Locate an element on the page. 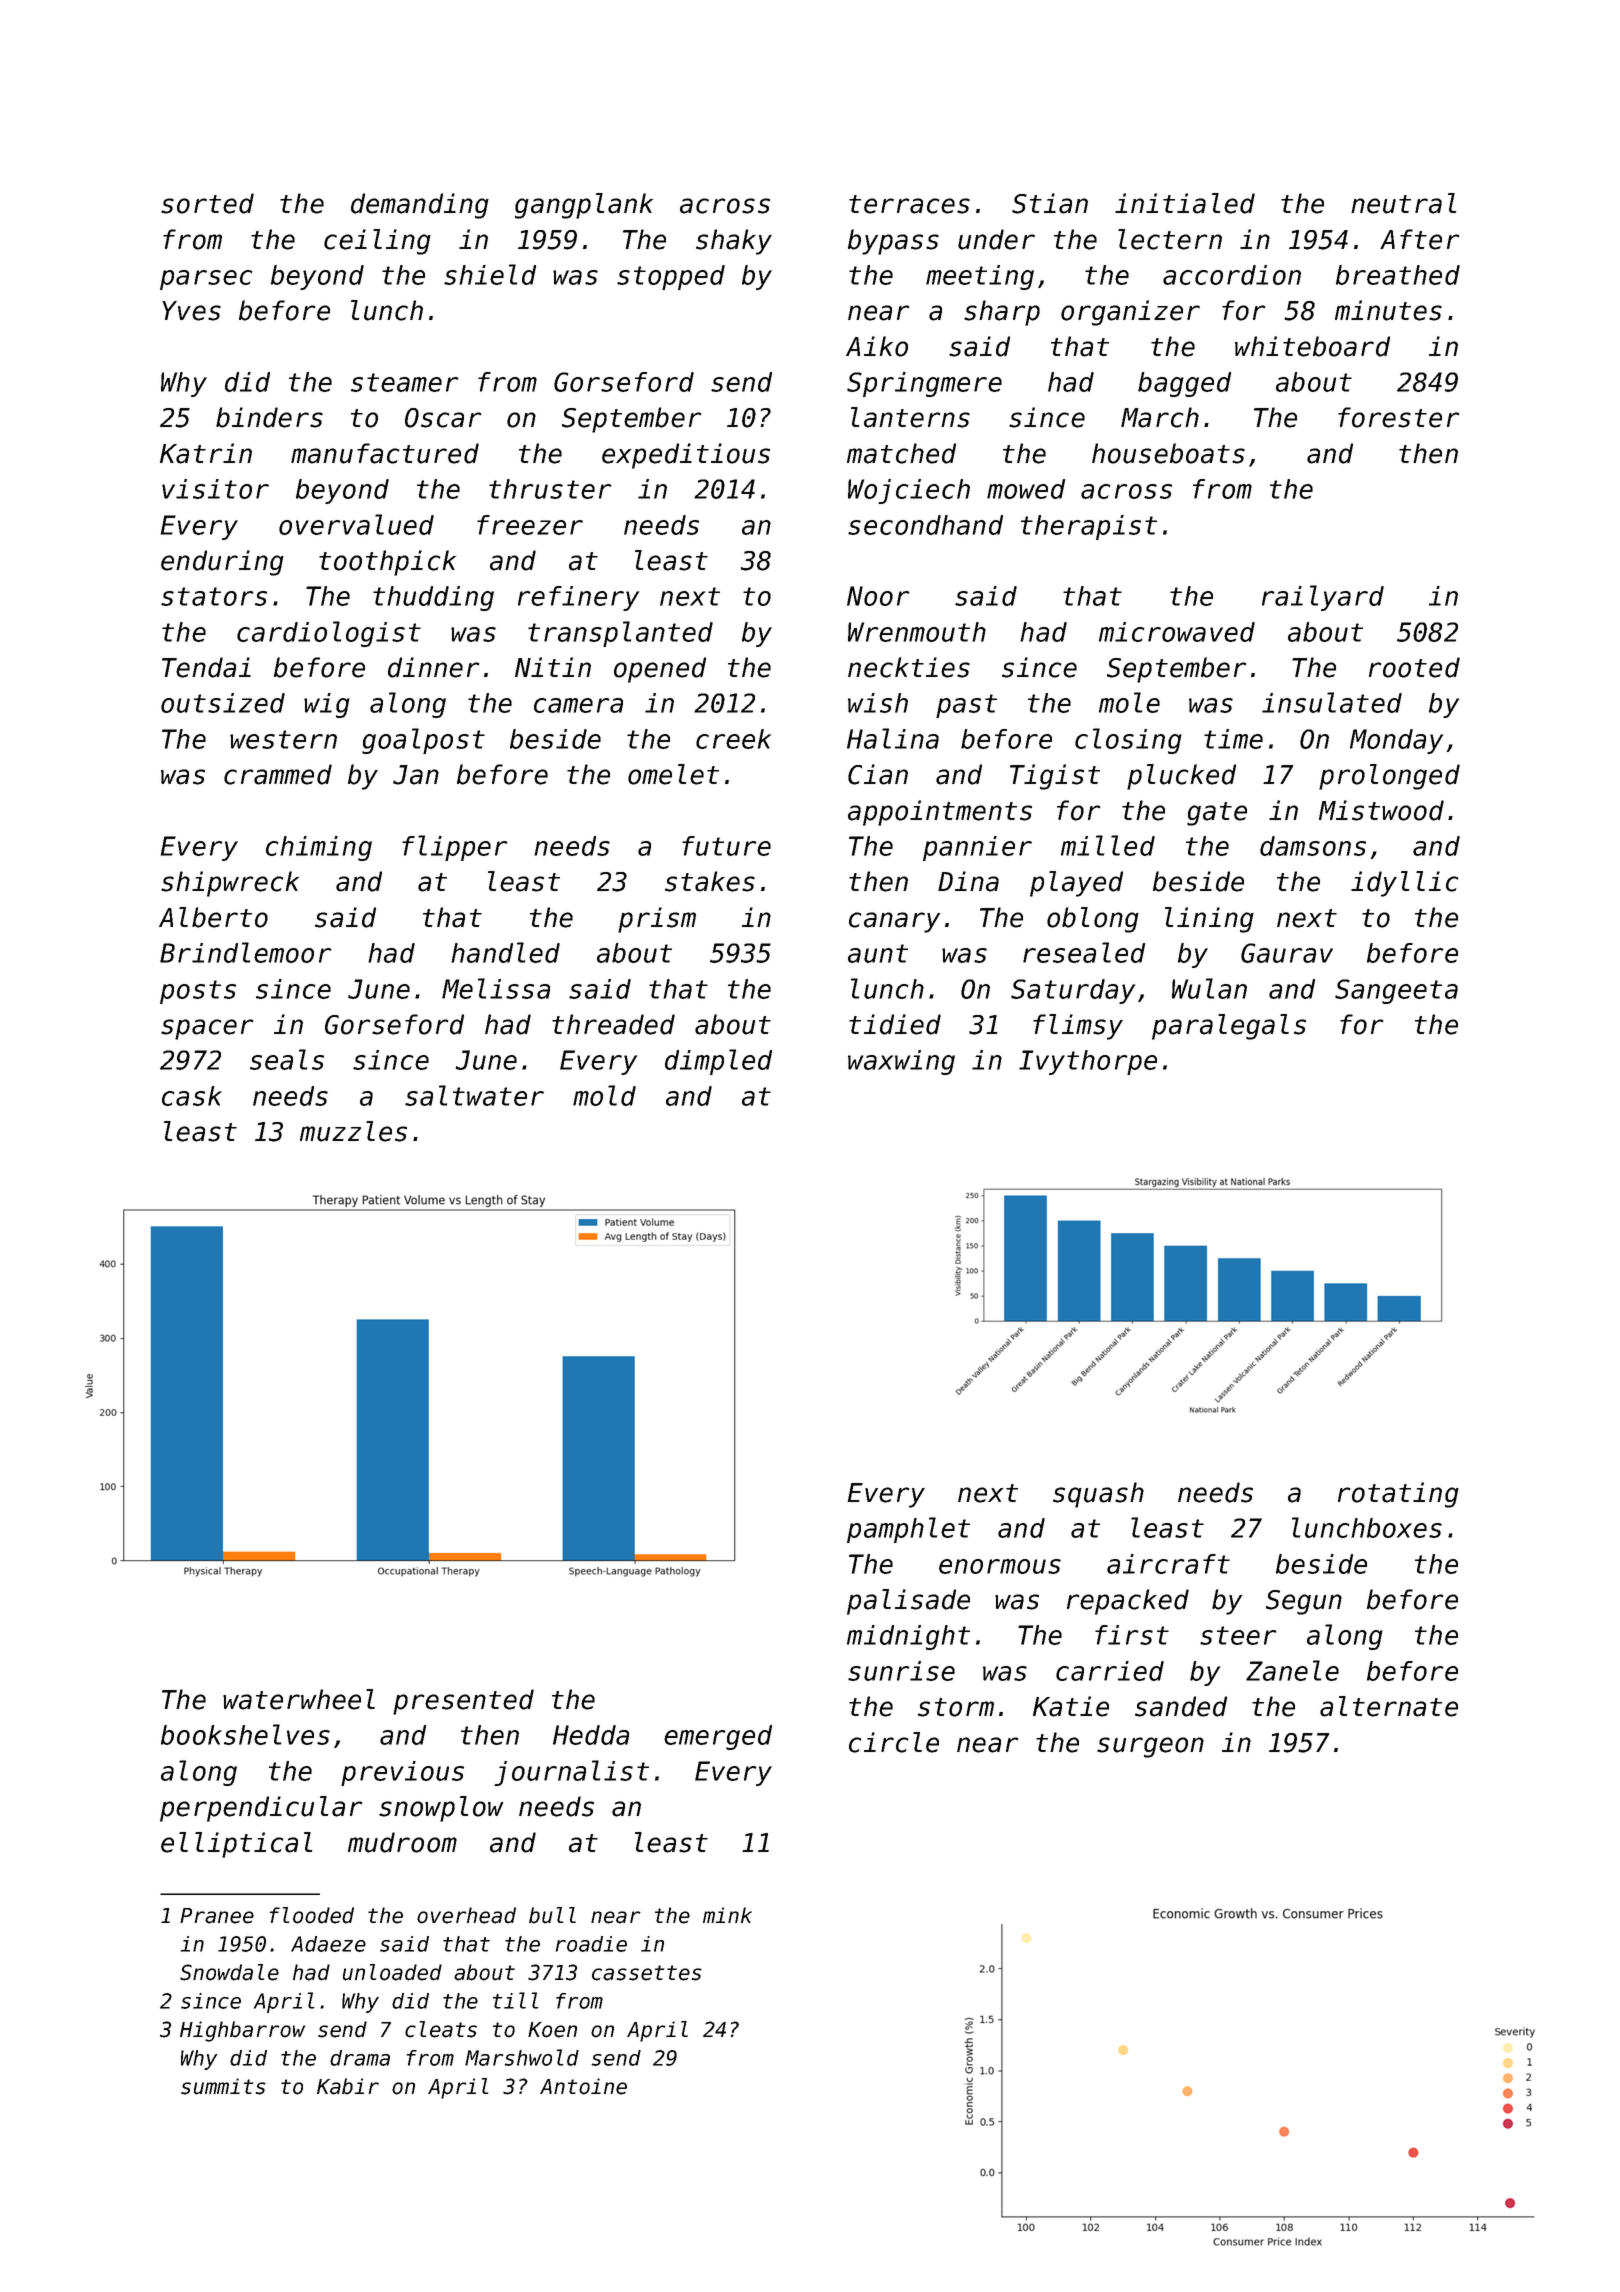  summits is located at coordinates (223, 2086).
